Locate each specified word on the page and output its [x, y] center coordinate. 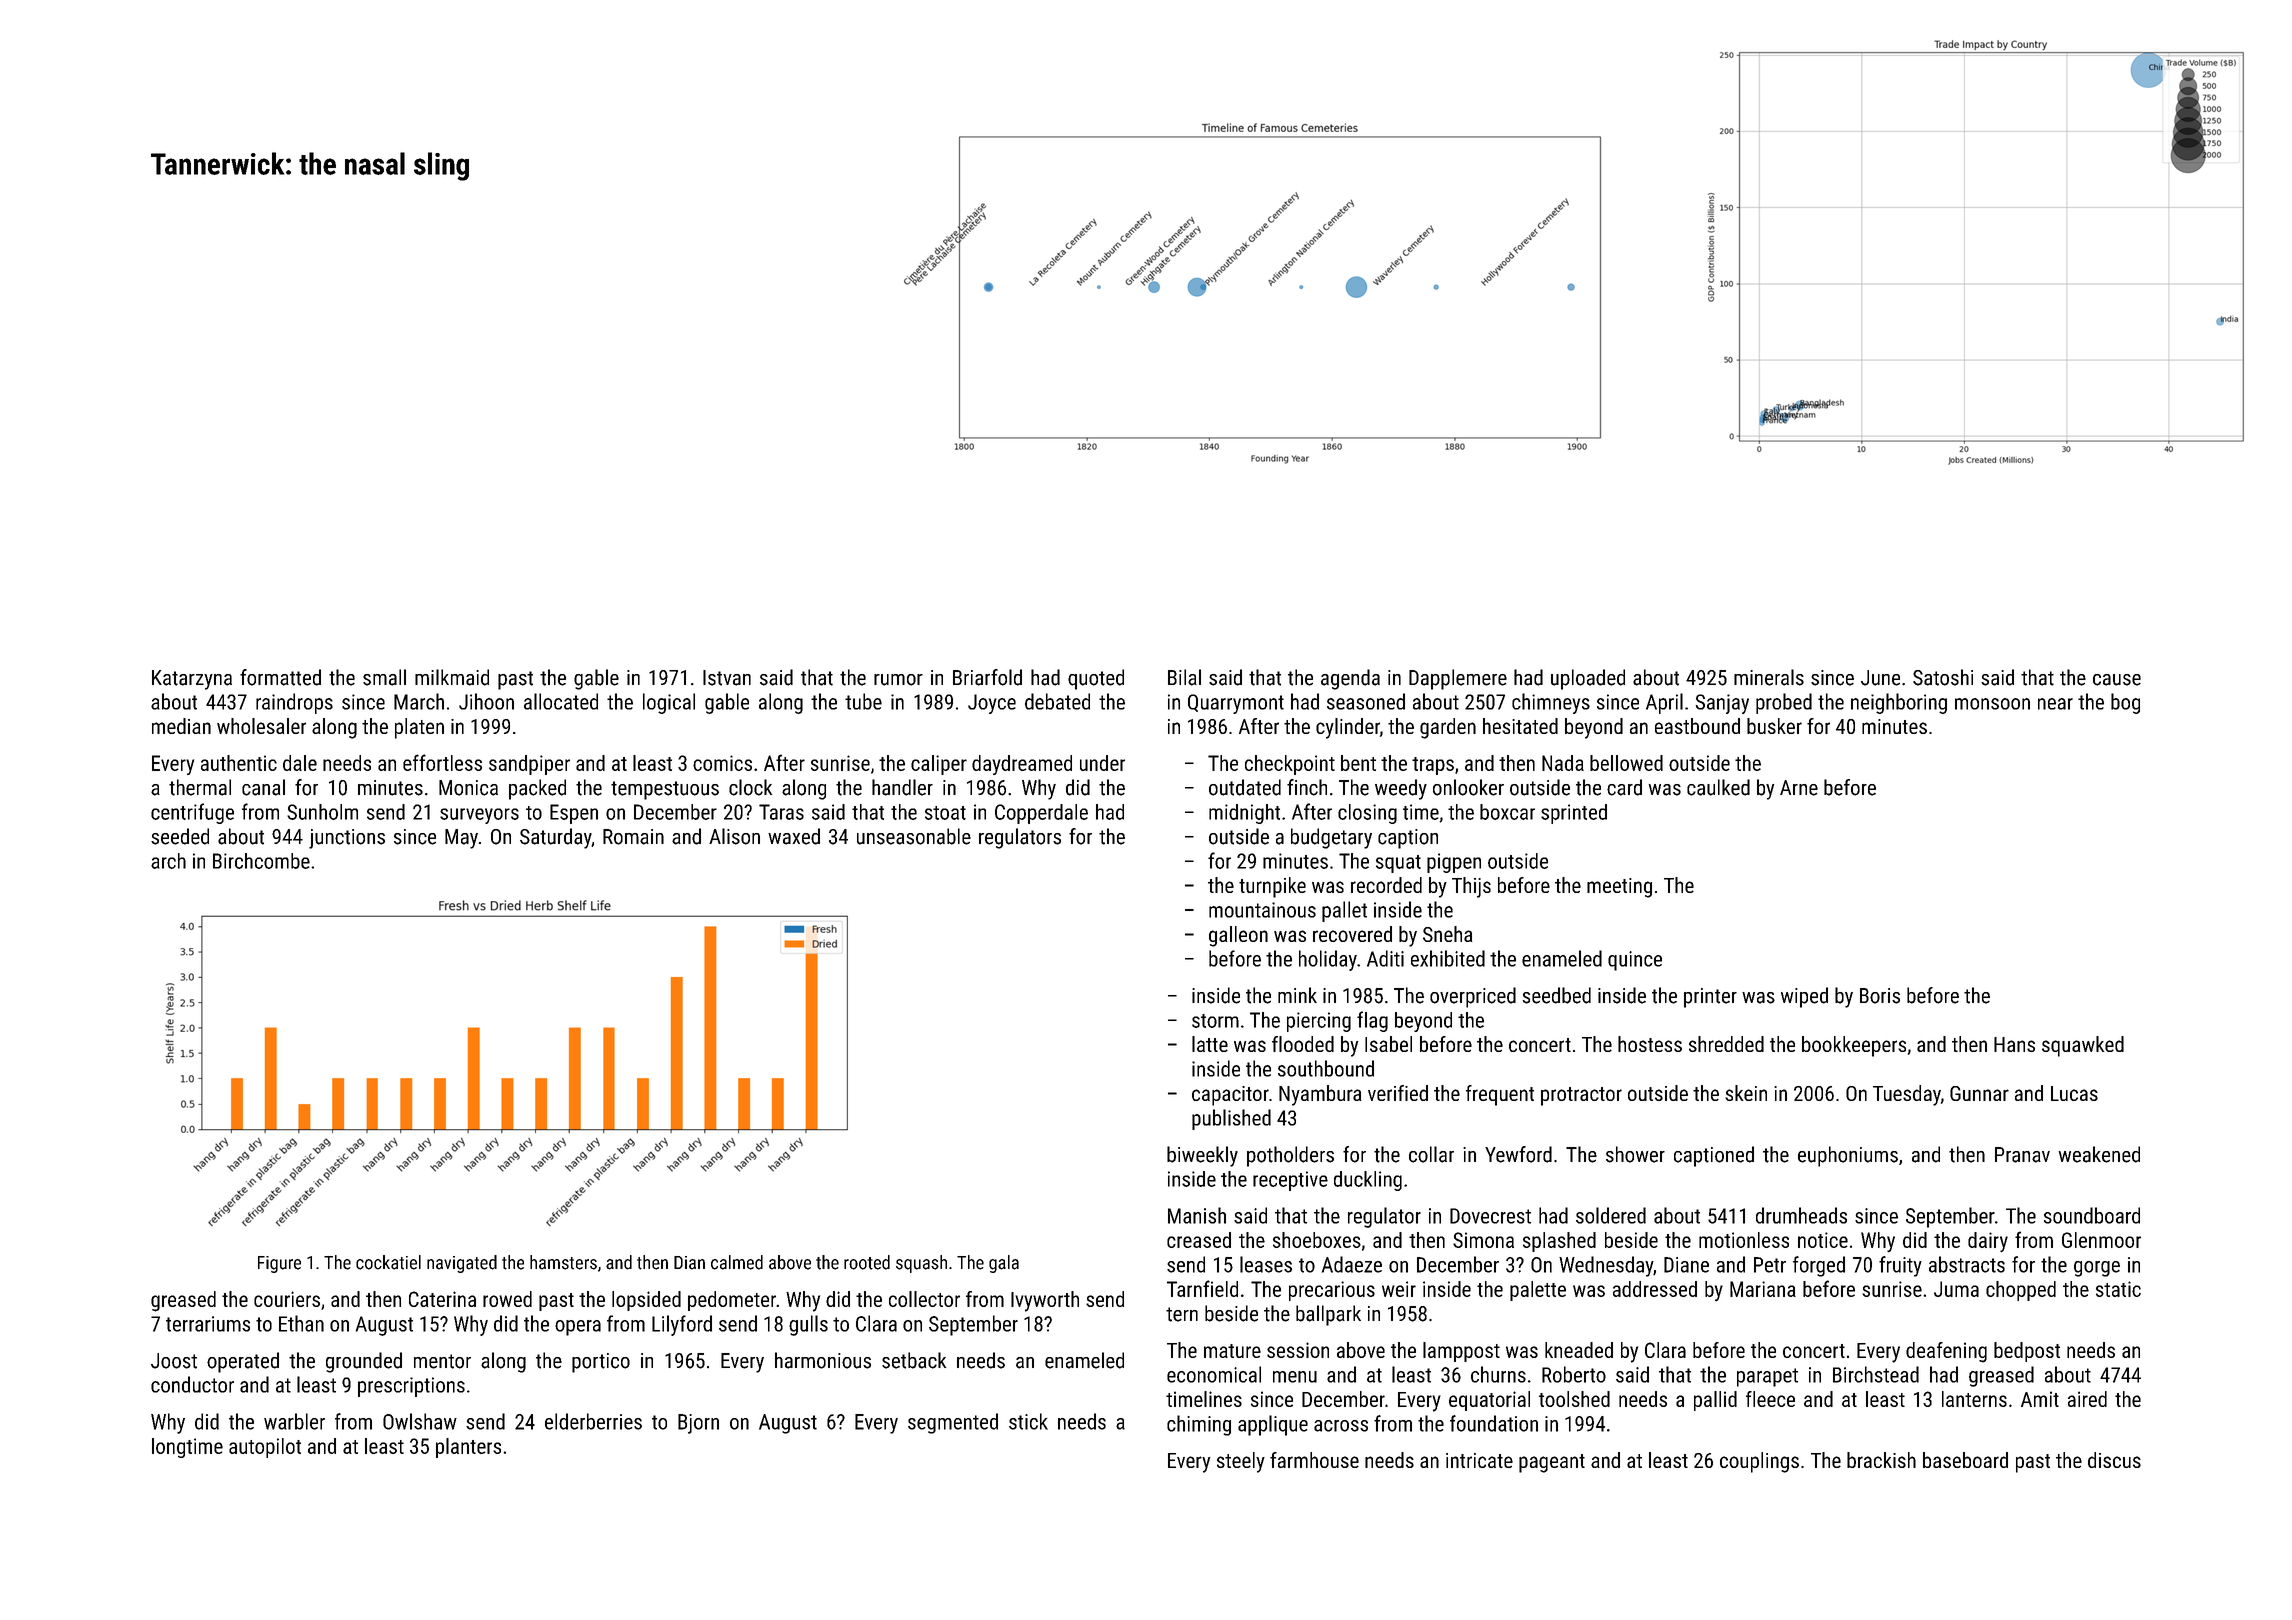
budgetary [1331, 838]
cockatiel [388, 1262]
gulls [808, 1325]
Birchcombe [261, 861]
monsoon [1992, 704]
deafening [1946, 1352]
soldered [1611, 1215]
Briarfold [987, 677]
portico [601, 1363]
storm [1215, 1021]
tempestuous [665, 790]
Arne [1799, 788]
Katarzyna [192, 680]
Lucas [2074, 1093]
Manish [1197, 1215]
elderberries [593, 1421]
